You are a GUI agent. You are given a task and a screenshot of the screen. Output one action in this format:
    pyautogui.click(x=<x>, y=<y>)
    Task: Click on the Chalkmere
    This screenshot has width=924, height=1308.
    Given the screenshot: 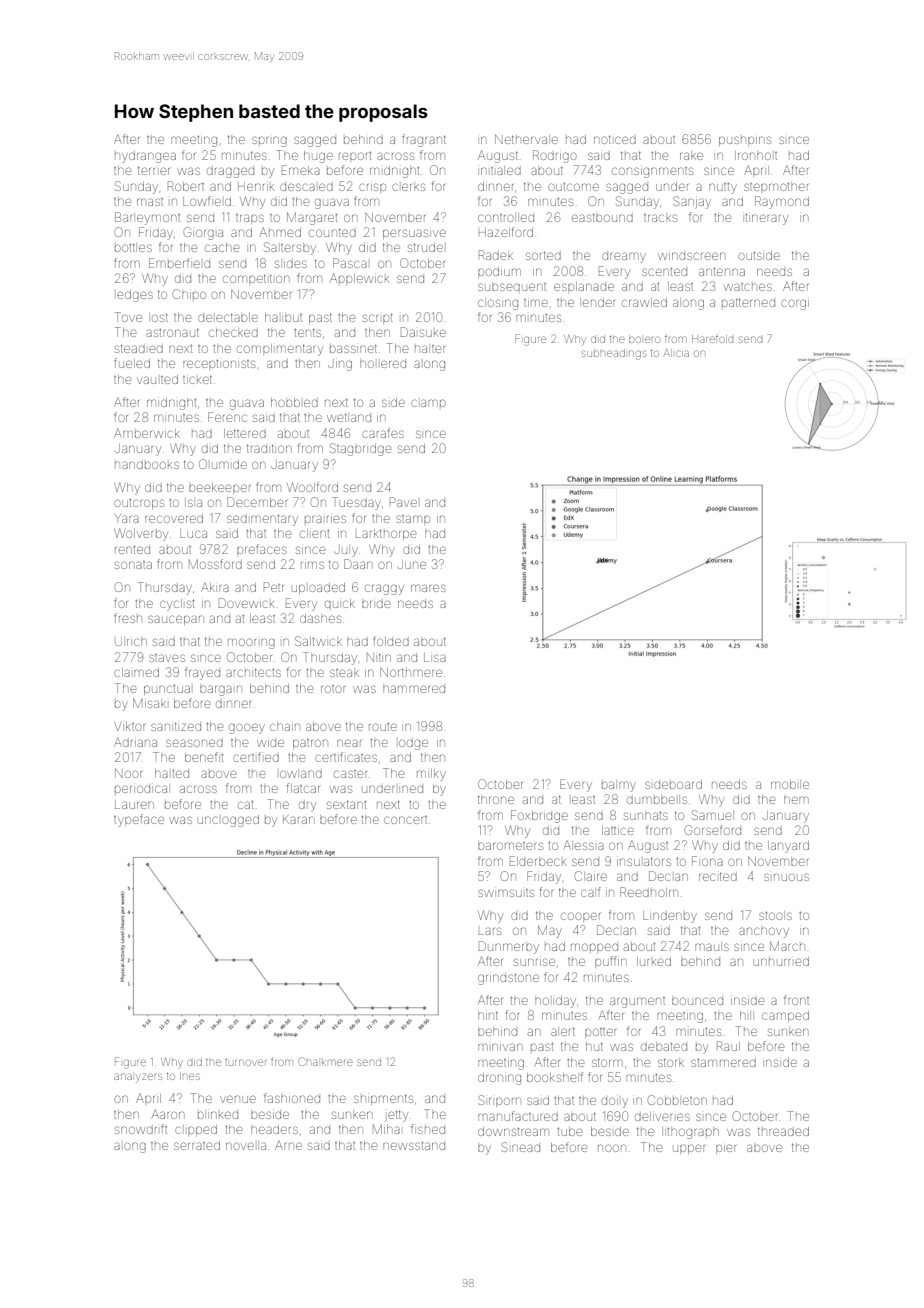 What is the action you would take?
    pyautogui.click(x=325, y=1061)
